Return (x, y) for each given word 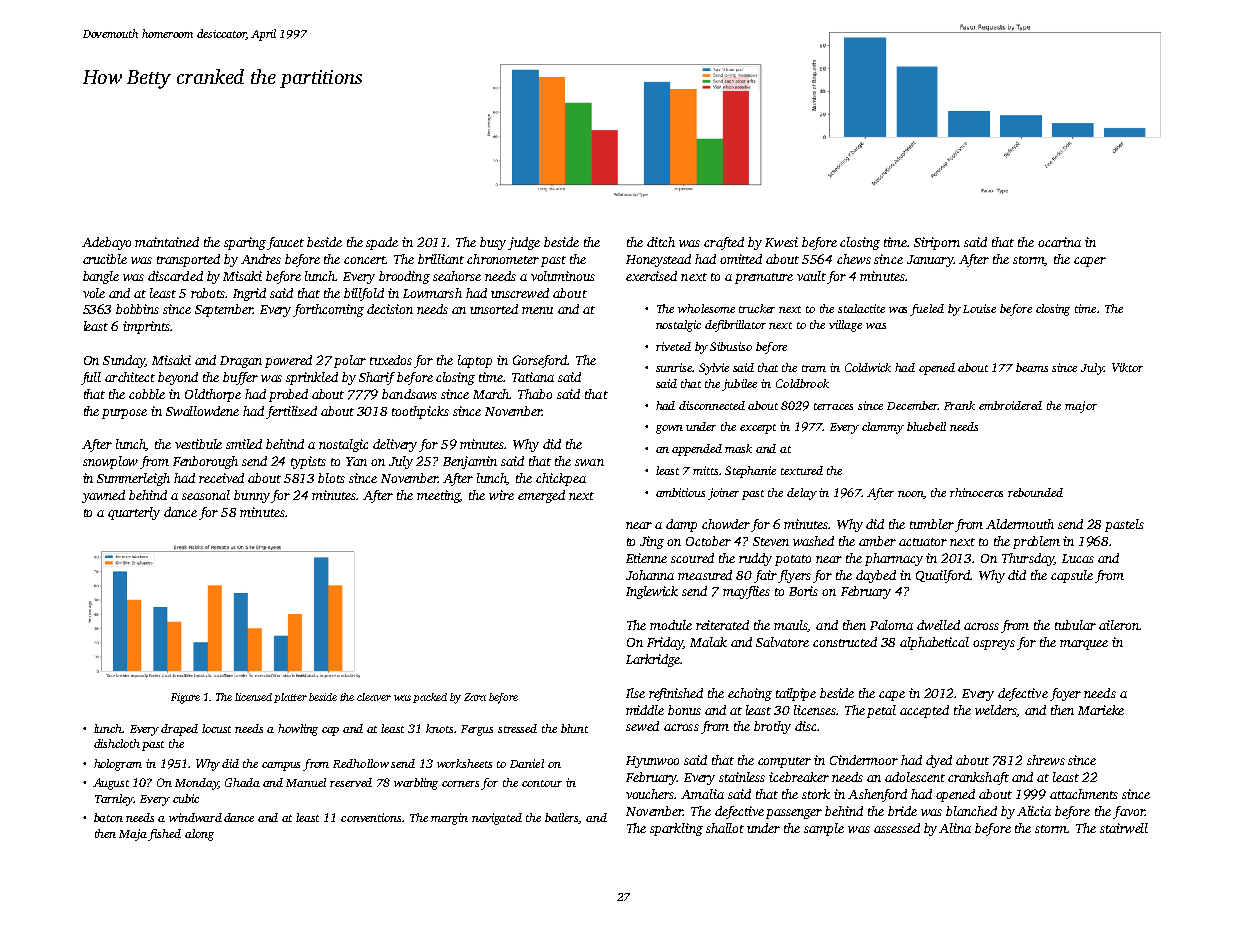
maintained (167, 242)
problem (1036, 542)
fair (765, 576)
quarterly (134, 513)
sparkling (676, 829)
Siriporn (937, 243)
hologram (118, 765)
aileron (1119, 625)
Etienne (646, 558)
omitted (741, 259)
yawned (103, 496)
